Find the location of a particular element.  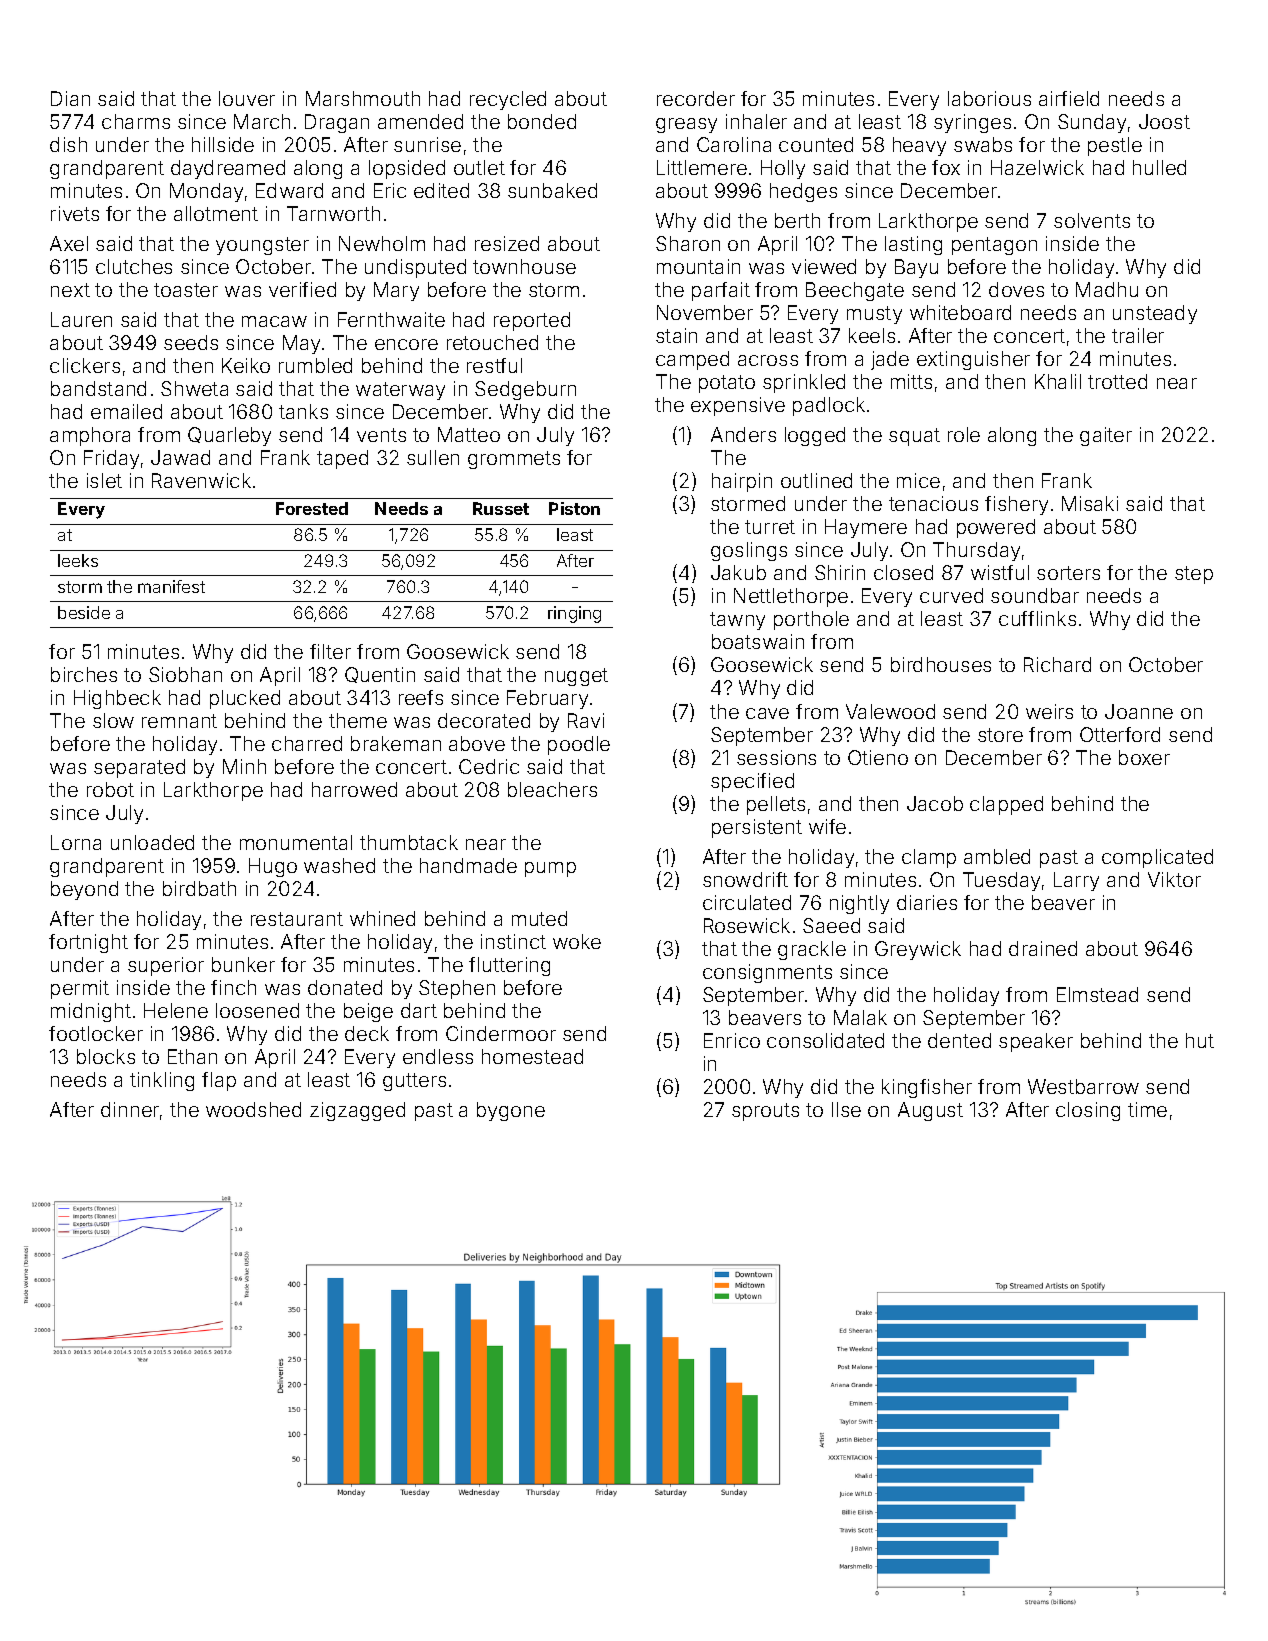

seeds is located at coordinates (191, 342).
